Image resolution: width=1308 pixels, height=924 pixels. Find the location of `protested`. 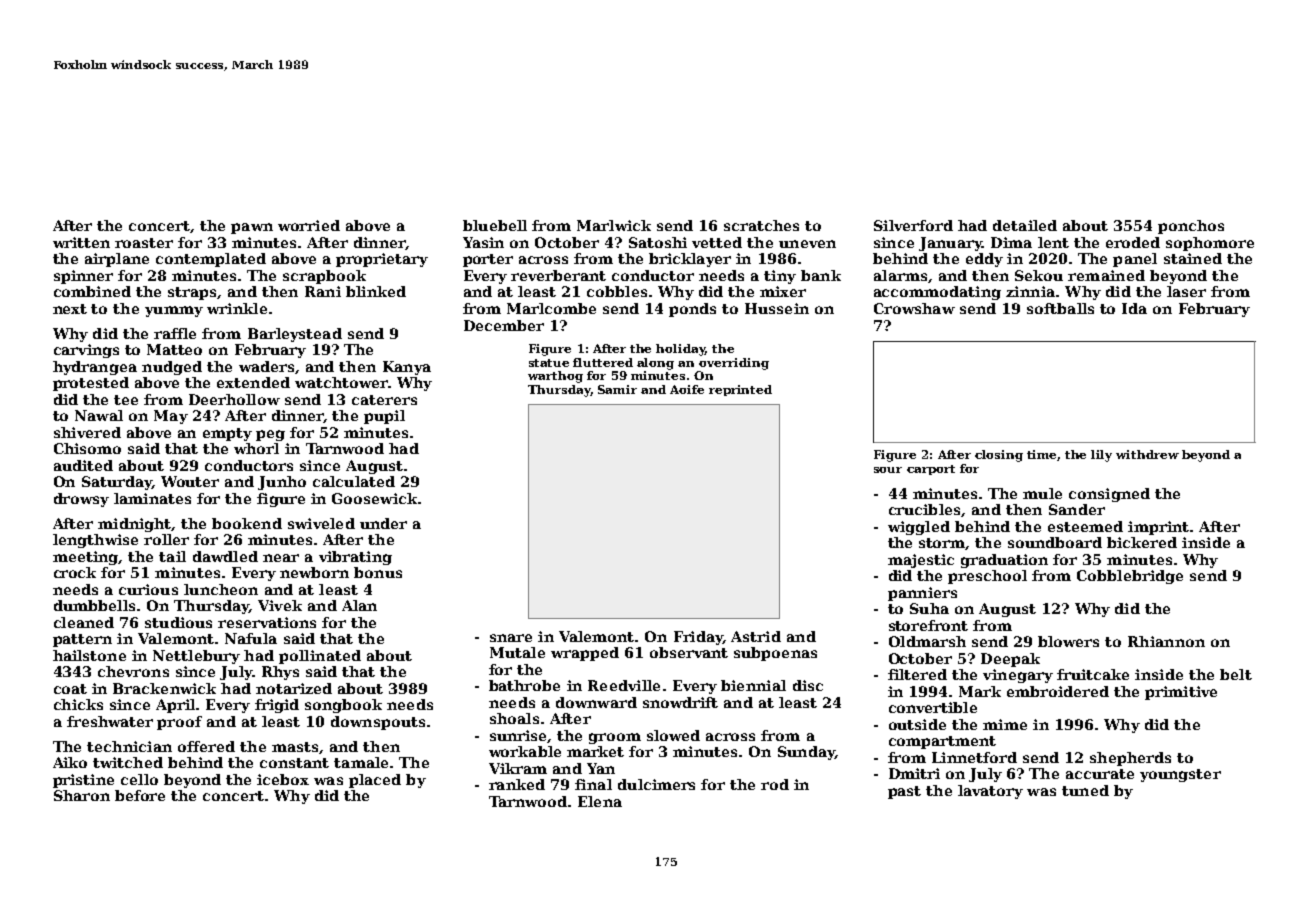

protested is located at coordinates (91, 384).
